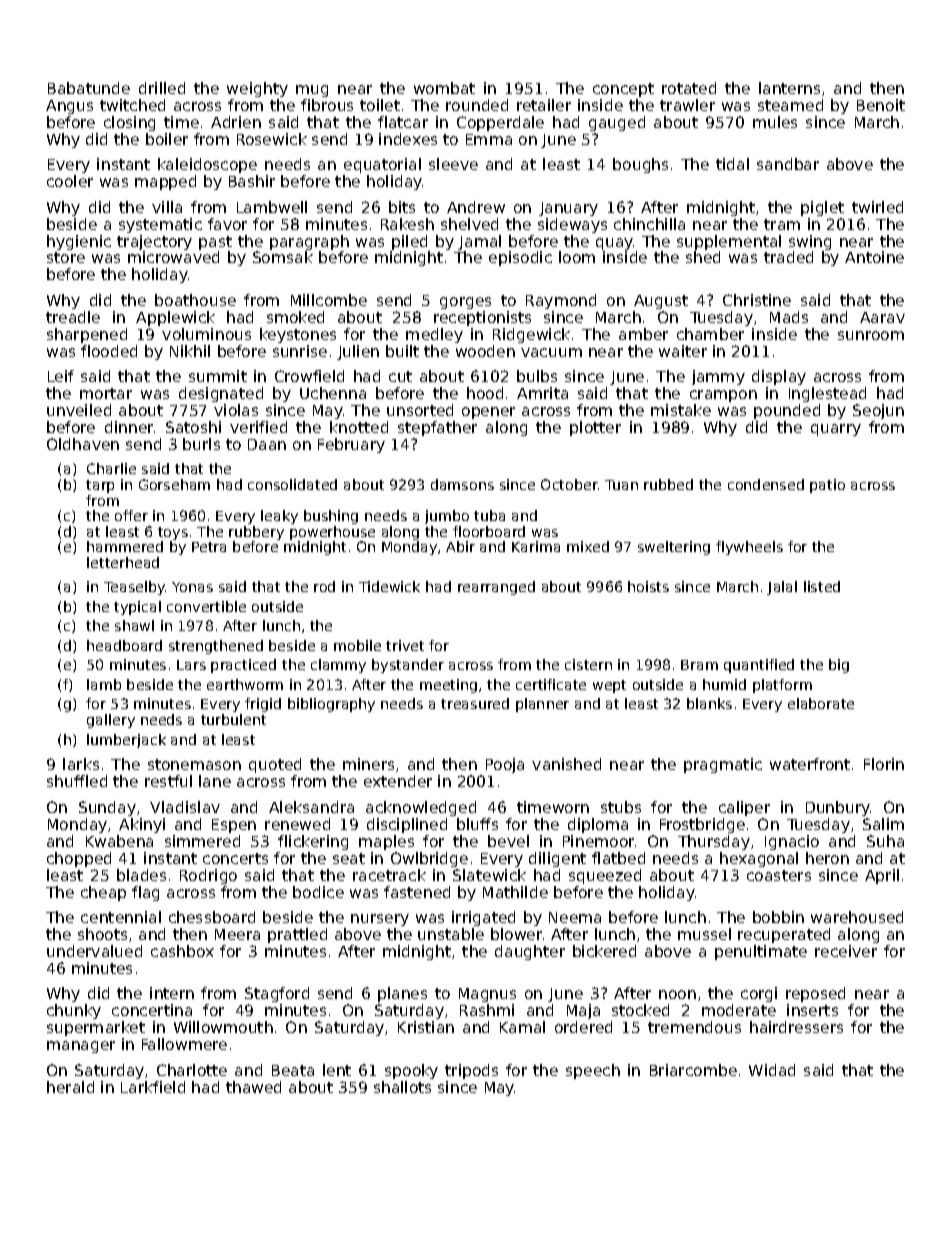 This screenshot has height=1233, width=952. What do you see at coordinates (111, 721) in the screenshot?
I see `gallery` at bounding box center [111, 721].
